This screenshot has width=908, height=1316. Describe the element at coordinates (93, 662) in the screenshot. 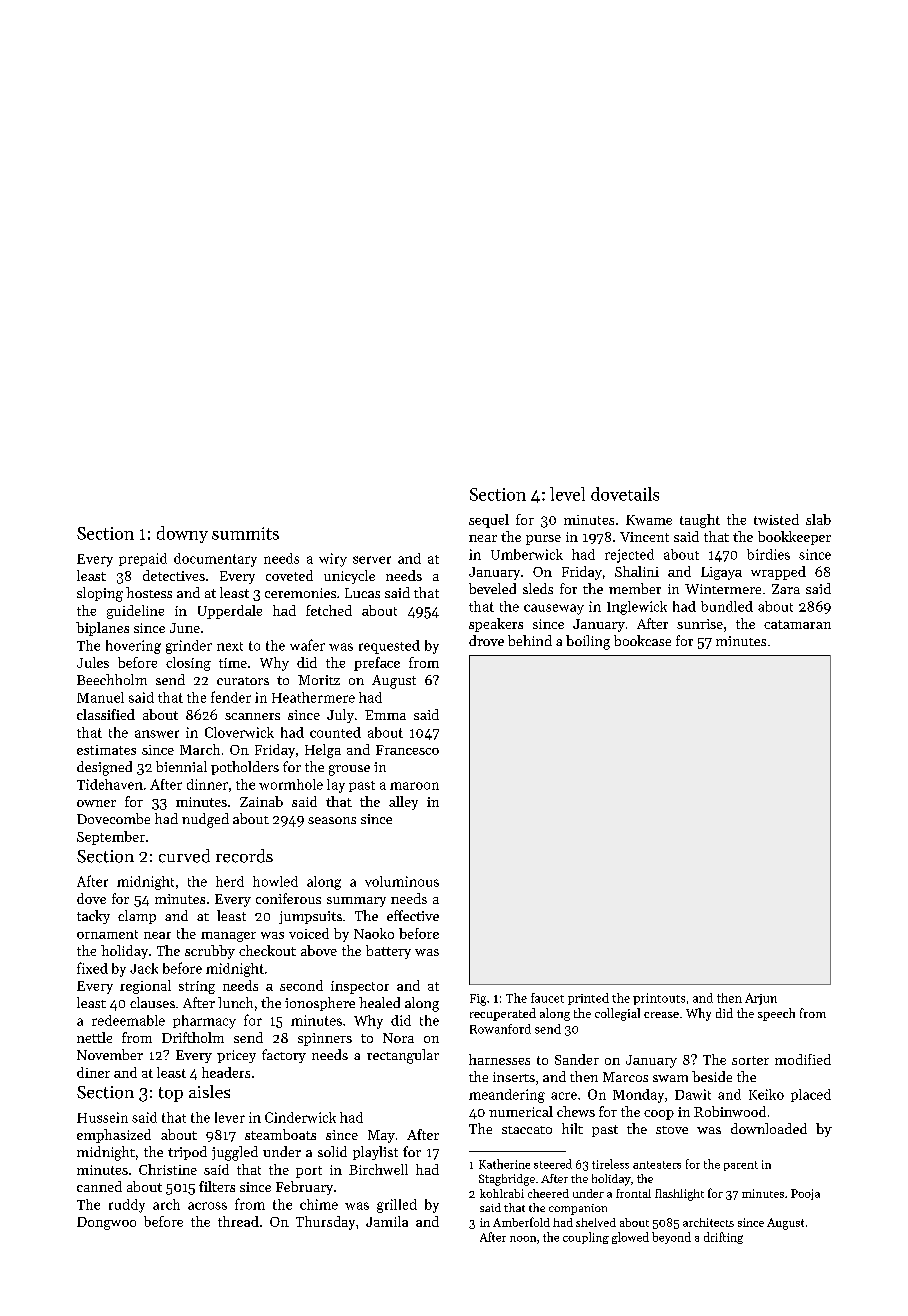

I see `Jules` at that location.
